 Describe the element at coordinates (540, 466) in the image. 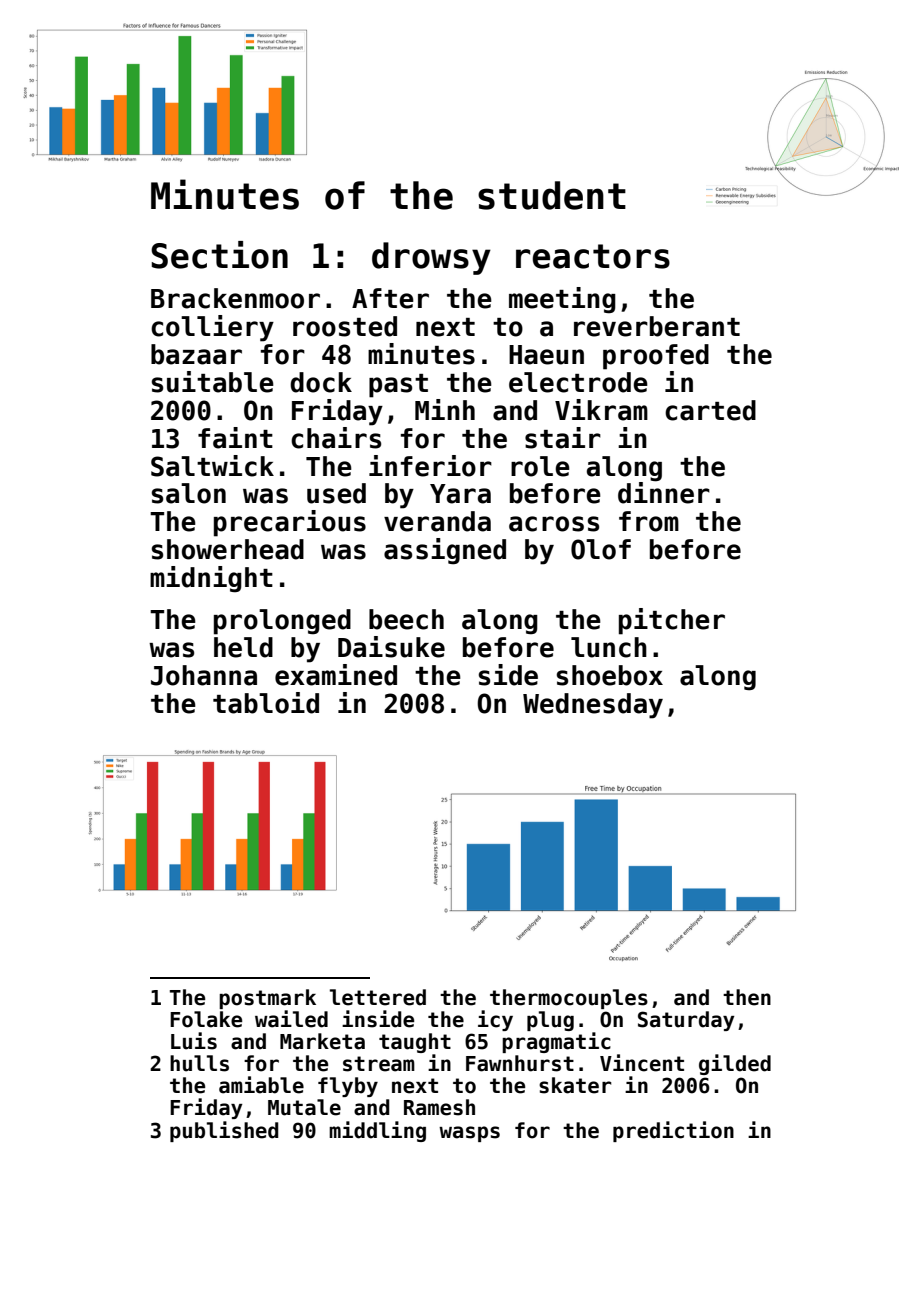

I see `role` at that location.
